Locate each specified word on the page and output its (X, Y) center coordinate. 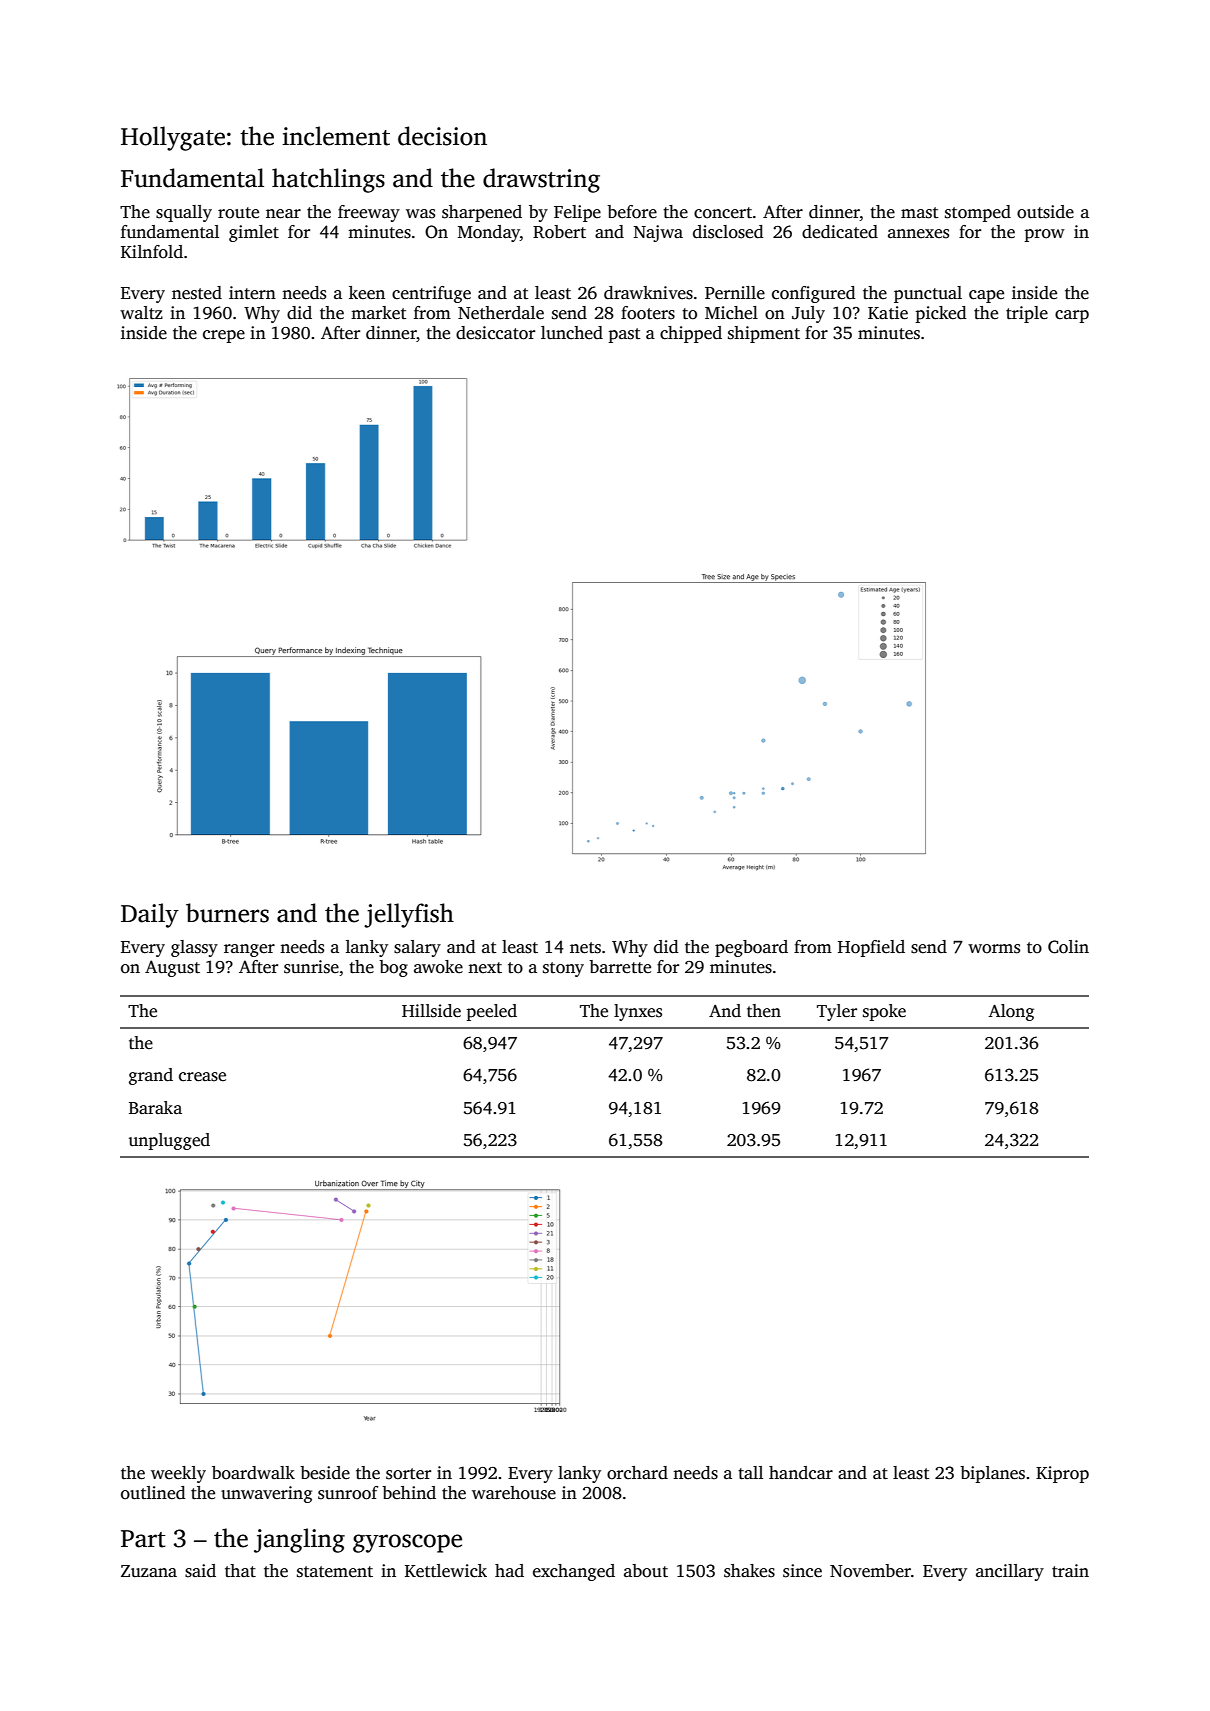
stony (563, 969)
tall (750, 1473)
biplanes (992, 1474)
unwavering (266, 1494)
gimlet (254, 233)
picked (941, 314)
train (1070, 1570)
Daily (150, 915)
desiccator (495, 333)
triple (1027, 314)
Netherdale (501, 313)
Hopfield (871, 948)
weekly (178, 1474)
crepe (224, 336)
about (646, 1571)
